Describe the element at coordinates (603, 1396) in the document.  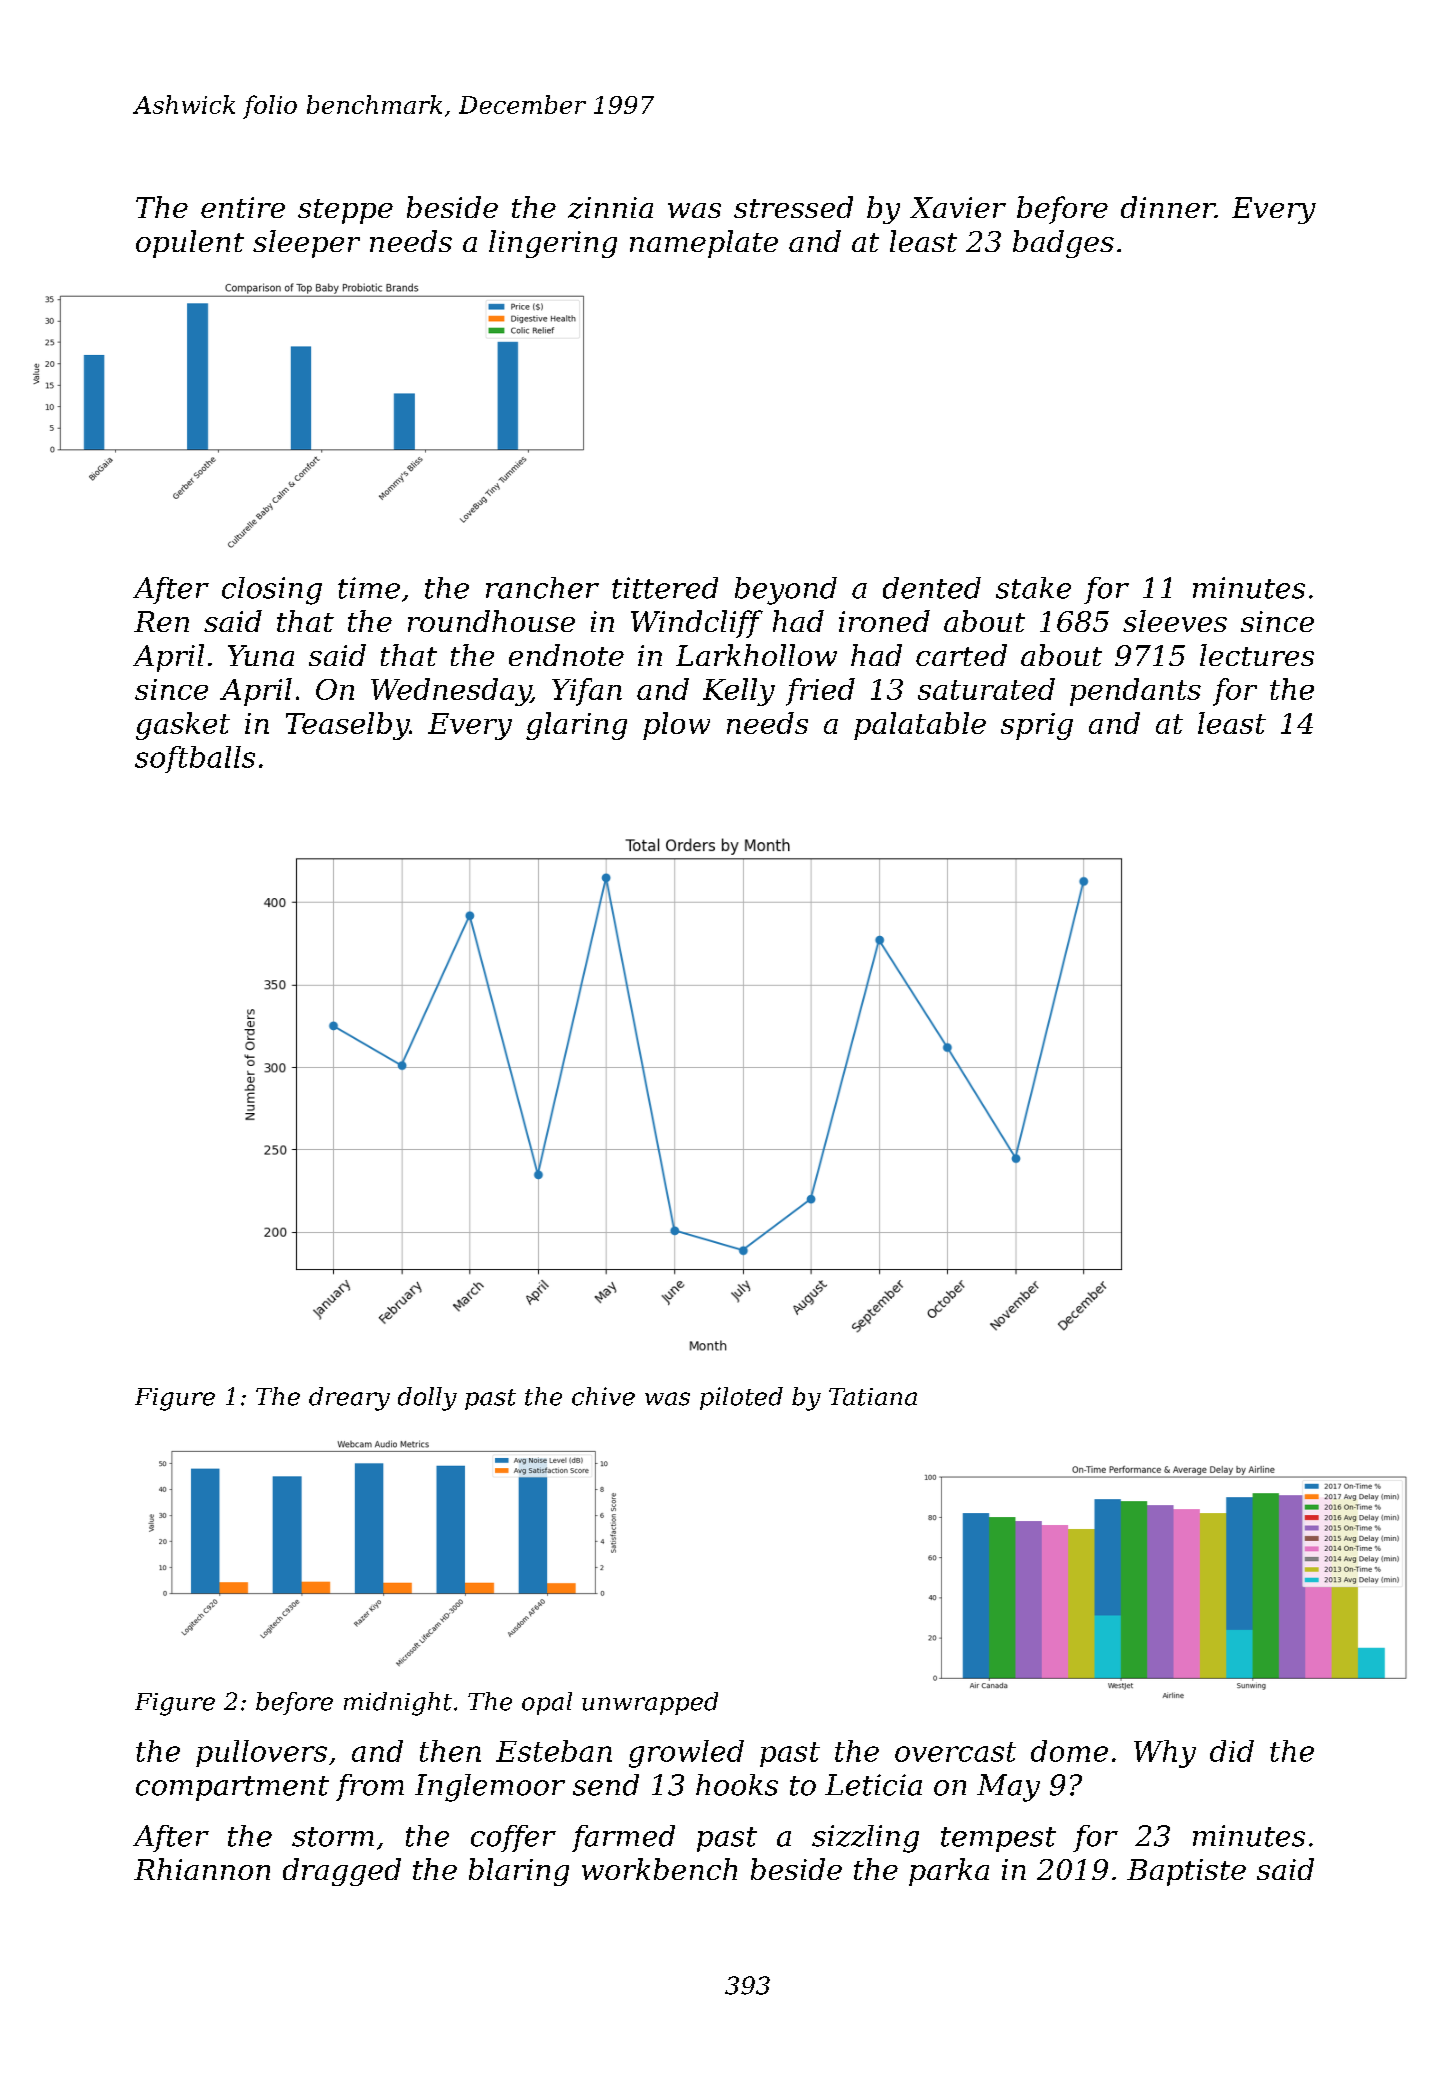
I see `chive` at that location.
